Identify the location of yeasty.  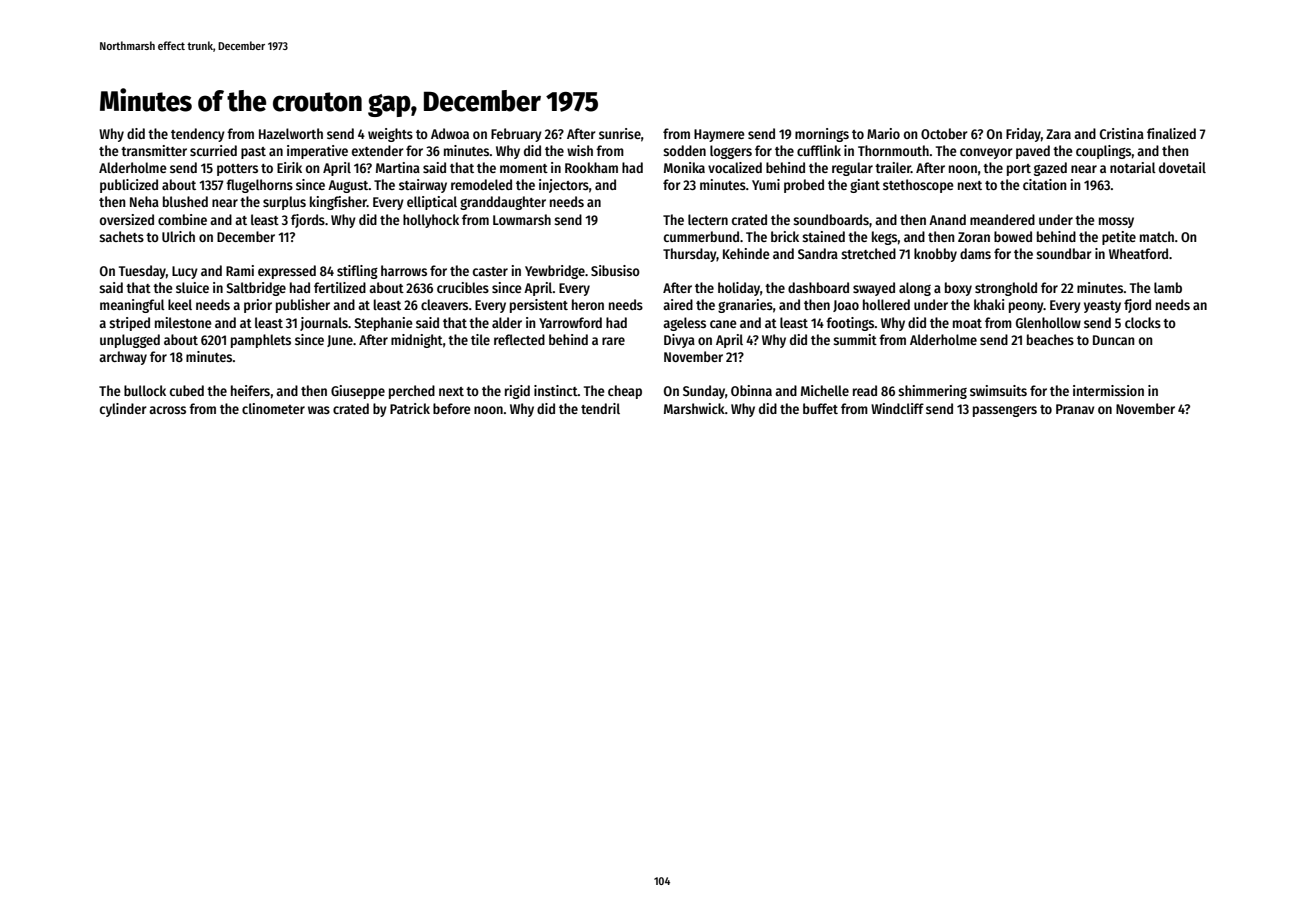
(1102, 307).
